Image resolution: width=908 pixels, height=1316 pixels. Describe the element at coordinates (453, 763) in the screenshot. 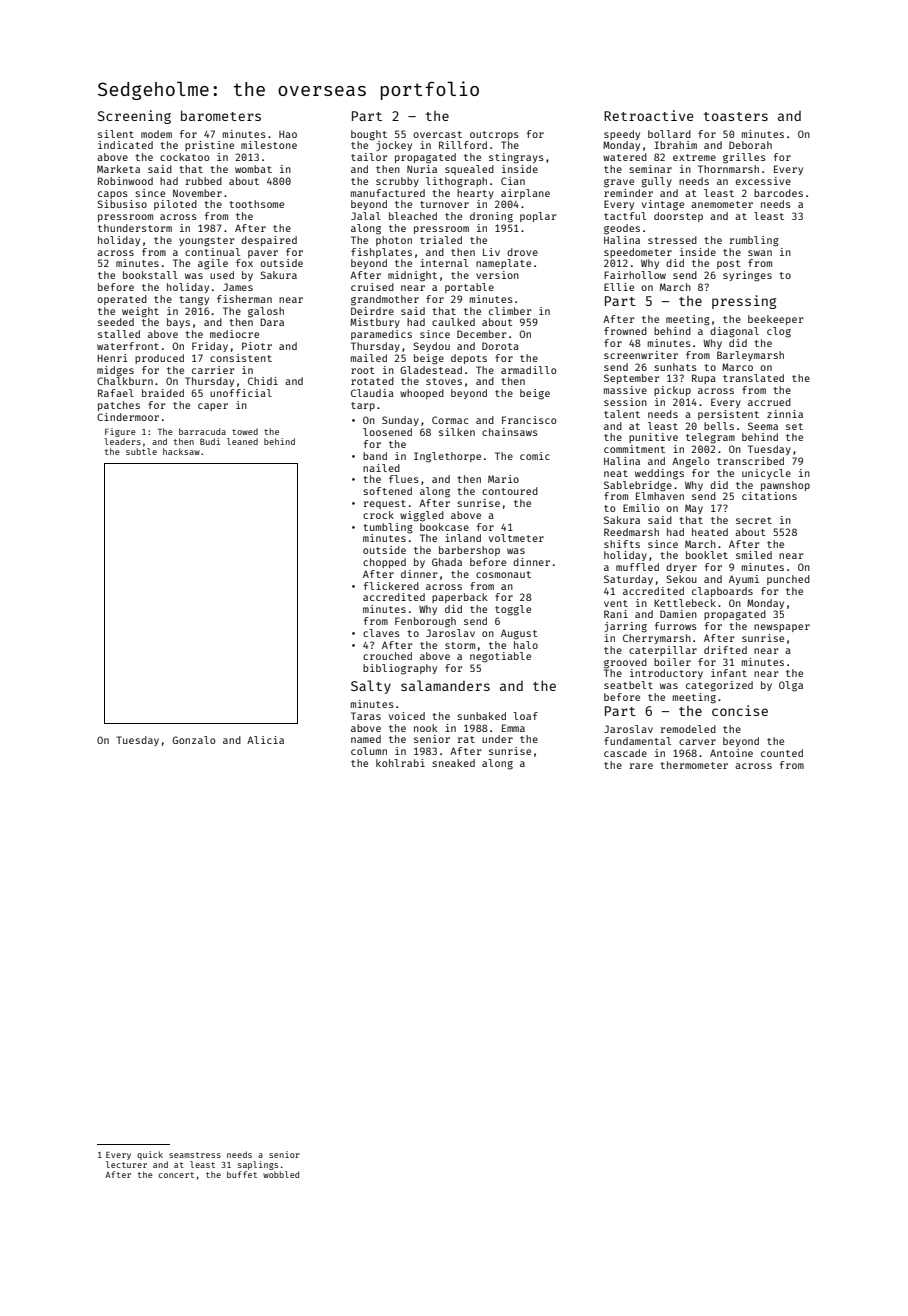

I see `sneaked` at that location.
